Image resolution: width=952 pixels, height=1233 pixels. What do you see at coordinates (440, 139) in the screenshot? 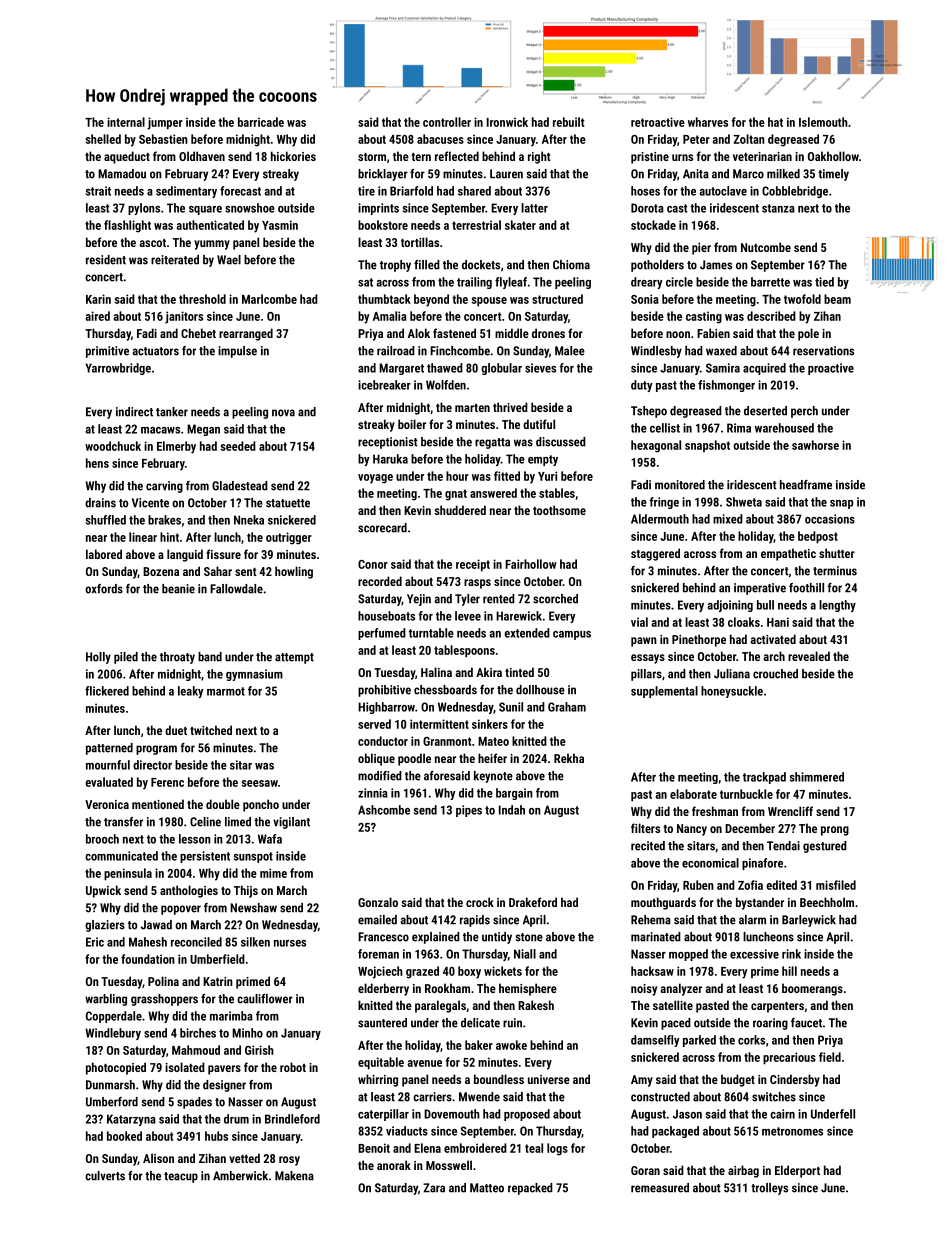
I see `abacuses` at bounding box center [440, 139].
